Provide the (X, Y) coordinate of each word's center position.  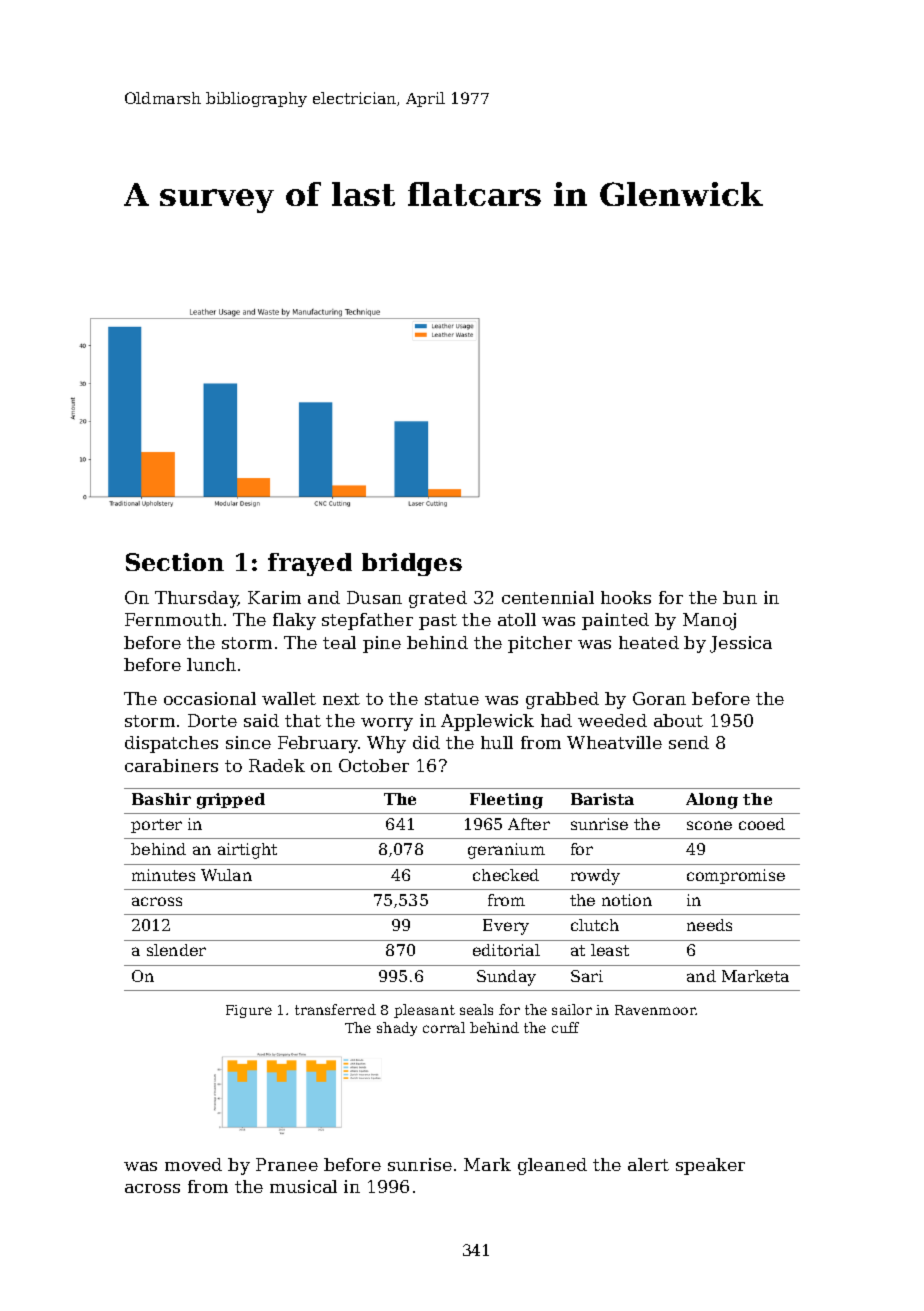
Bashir (161, 799)
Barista (602, 799)
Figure (249, 1011)
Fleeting (506, 801)
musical (303, 1186)
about (678, 720)
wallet (289, 698)
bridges (412, 564)
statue (452, 699)
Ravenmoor (655, 1010)
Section (175, 562)
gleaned (552, 1166)
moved (193, 1164)
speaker (710, 1166)
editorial (506, 950)
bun (740, 597)
